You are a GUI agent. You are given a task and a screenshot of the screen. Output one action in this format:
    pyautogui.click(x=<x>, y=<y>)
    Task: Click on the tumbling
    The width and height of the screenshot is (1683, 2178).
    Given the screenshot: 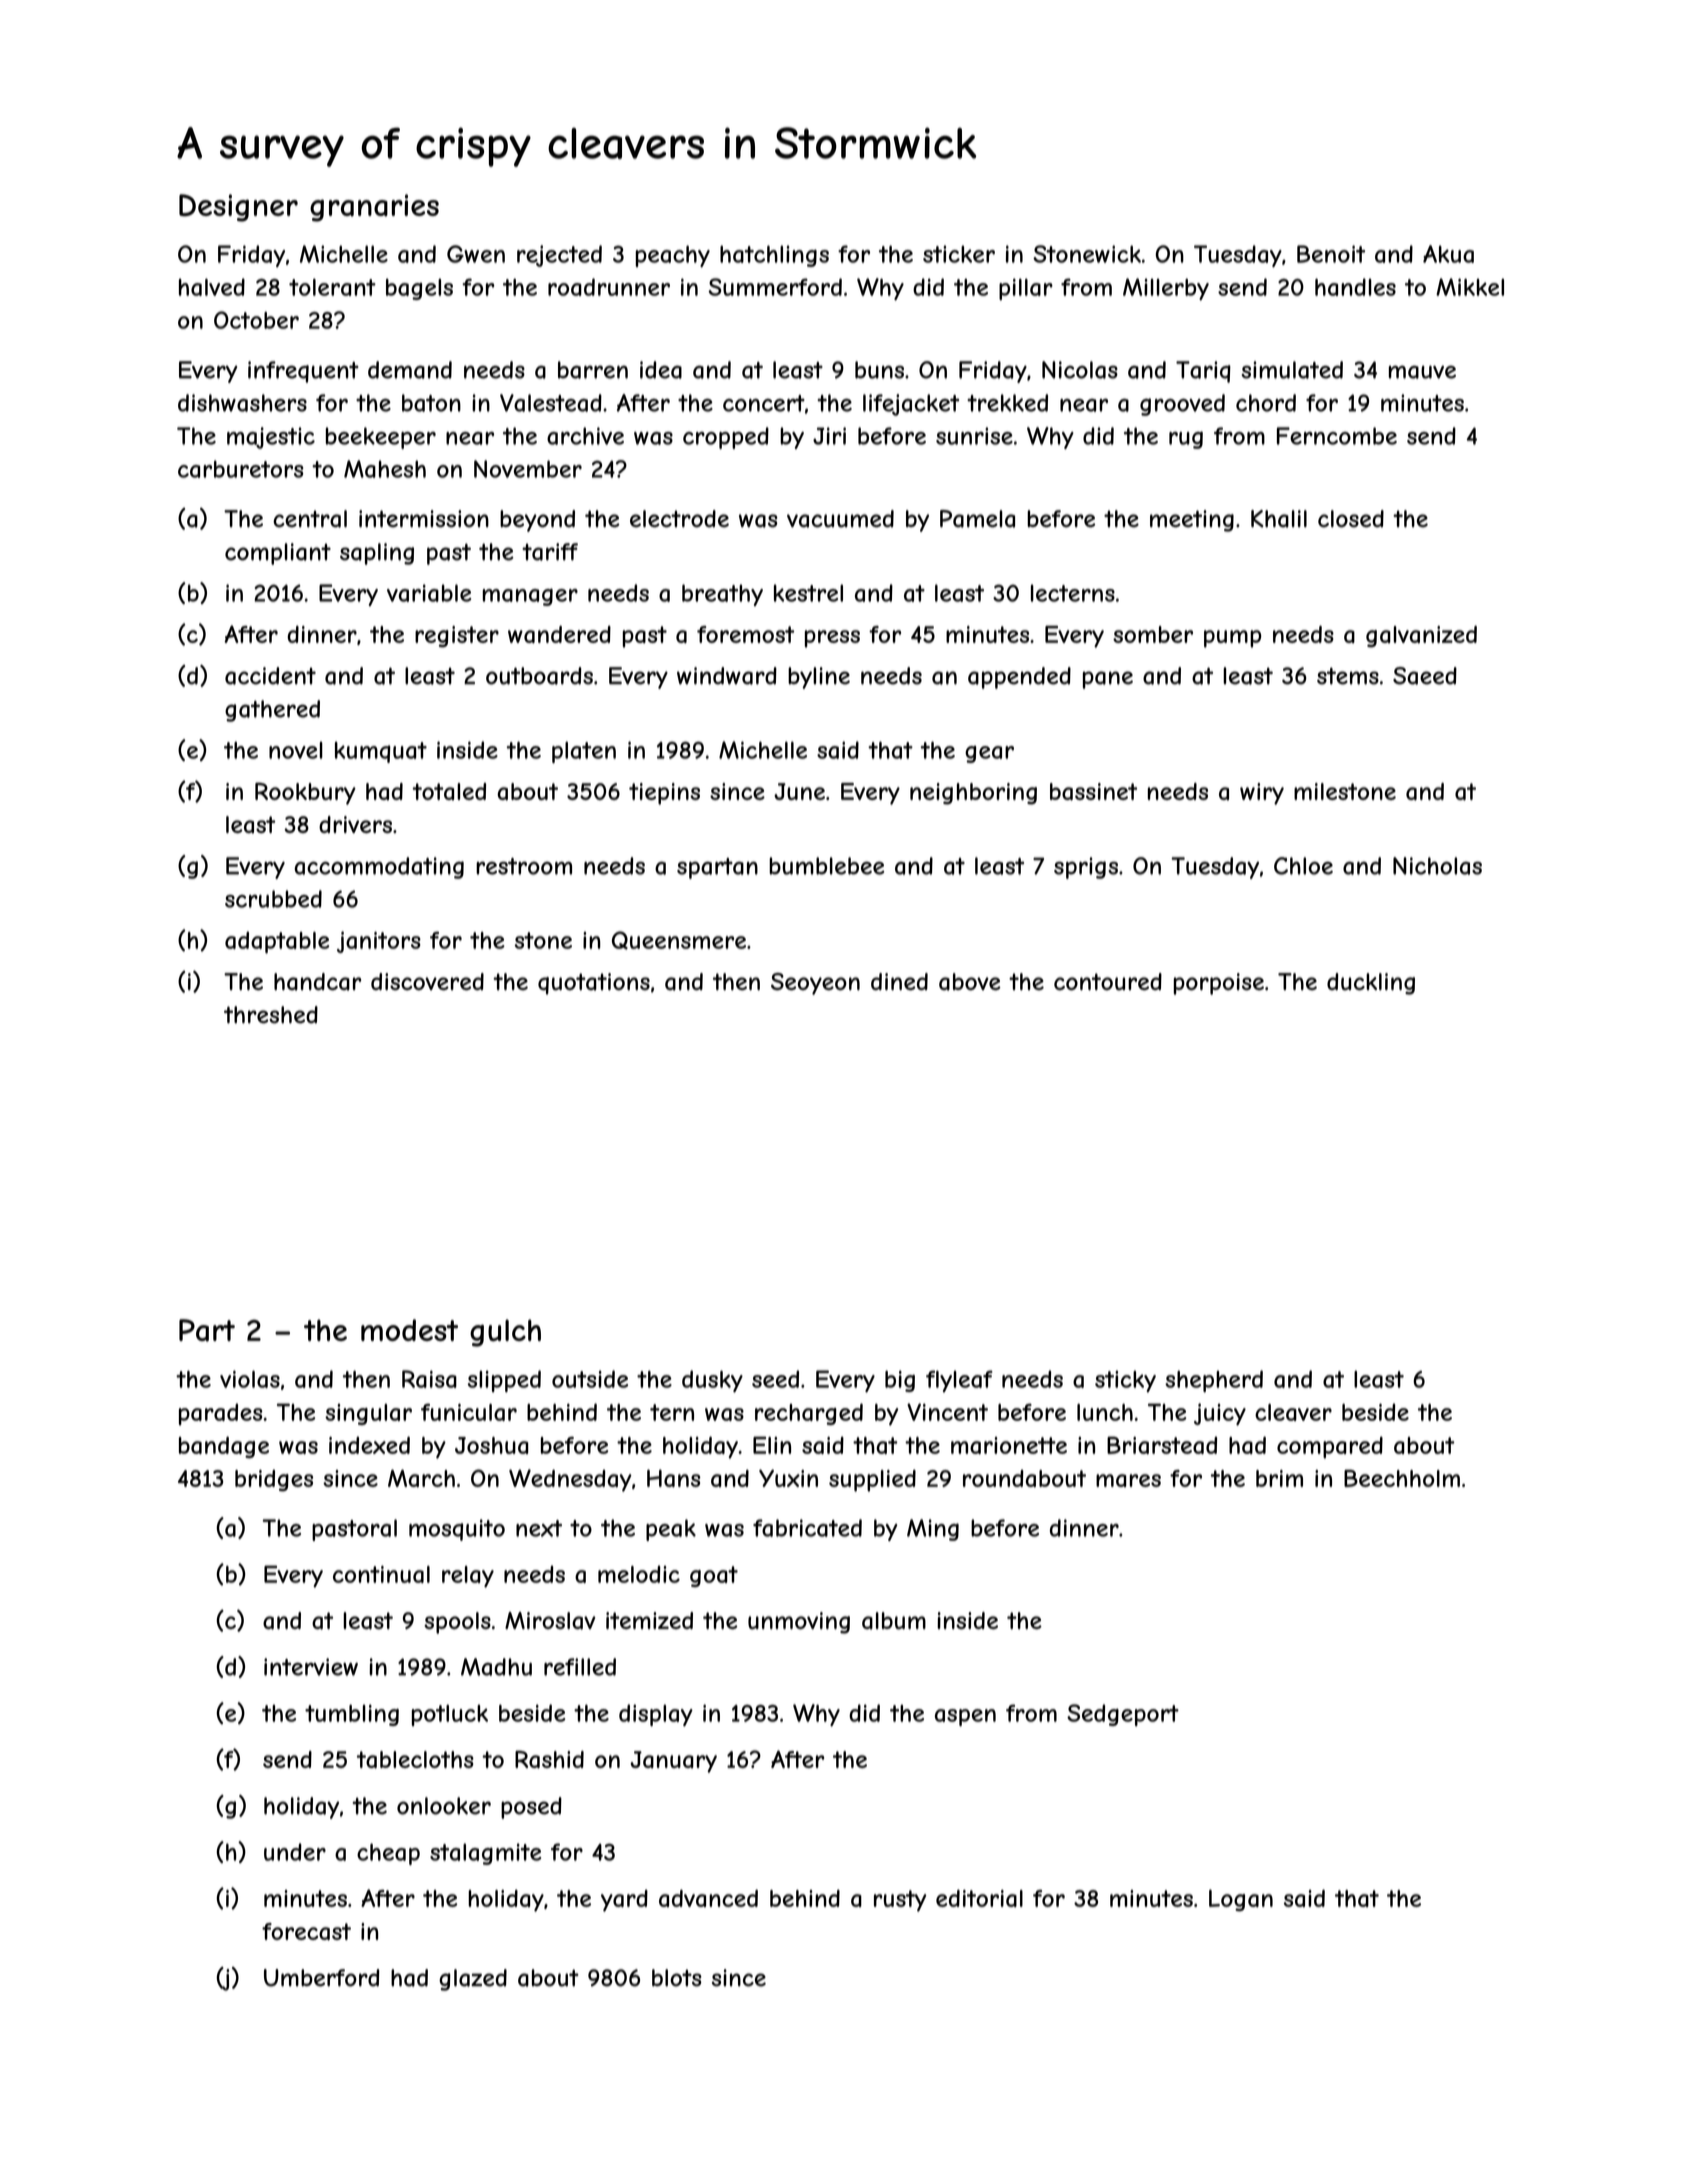 What is the action you would take?
    pyautogui.click(x=352, y=1715)
